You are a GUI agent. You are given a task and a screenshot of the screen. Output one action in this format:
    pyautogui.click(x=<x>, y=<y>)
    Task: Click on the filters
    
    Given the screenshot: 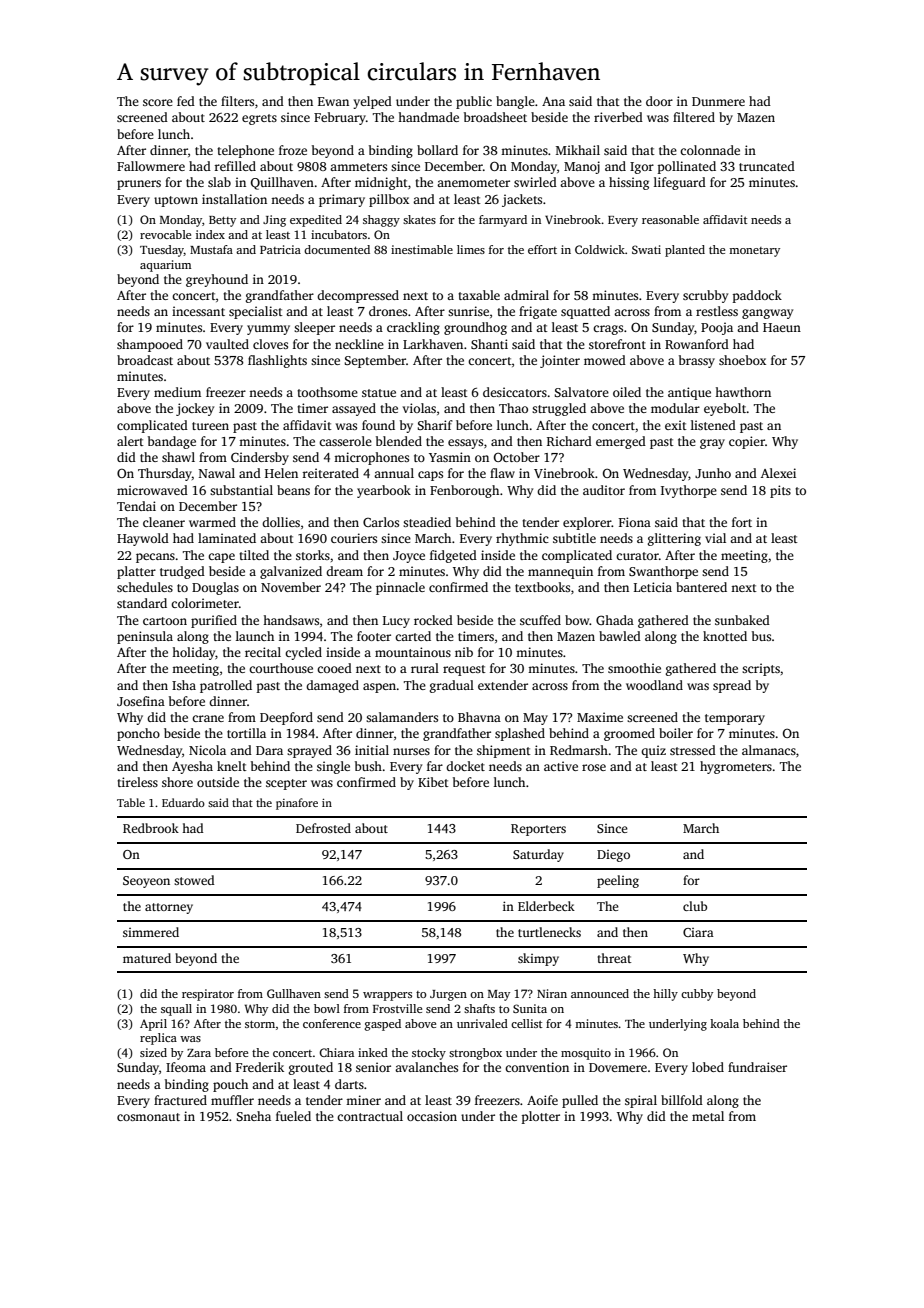 What is the action you would take?
    pyautogui.click(x=237, y=101)
